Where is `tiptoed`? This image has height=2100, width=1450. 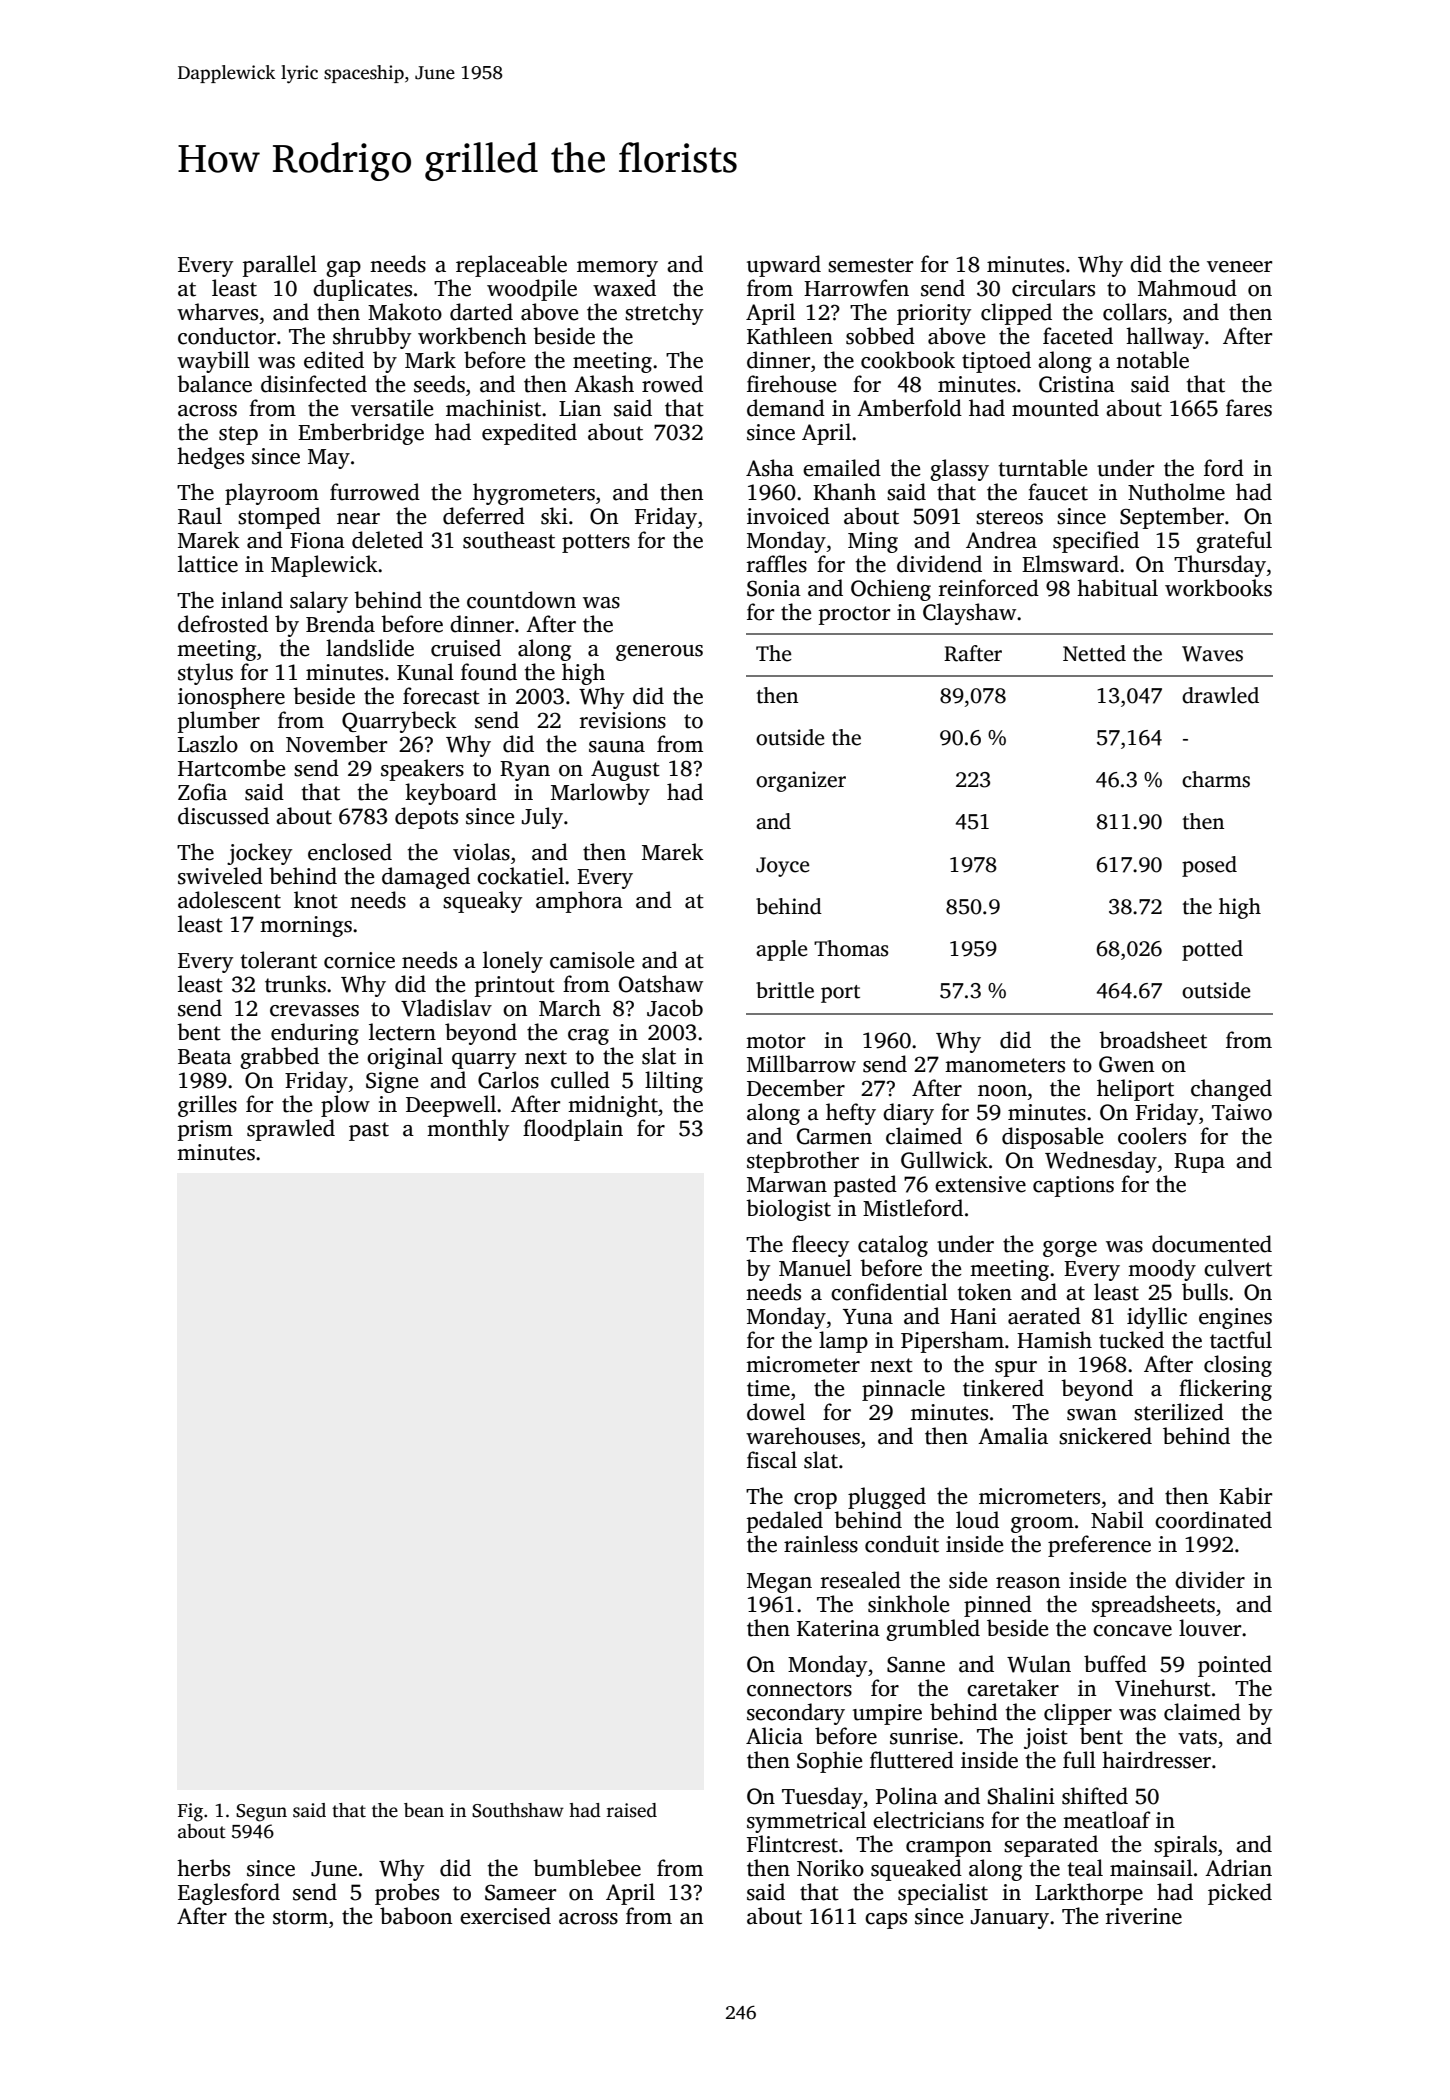 tiptoed is located at coordinates (996, 362).
